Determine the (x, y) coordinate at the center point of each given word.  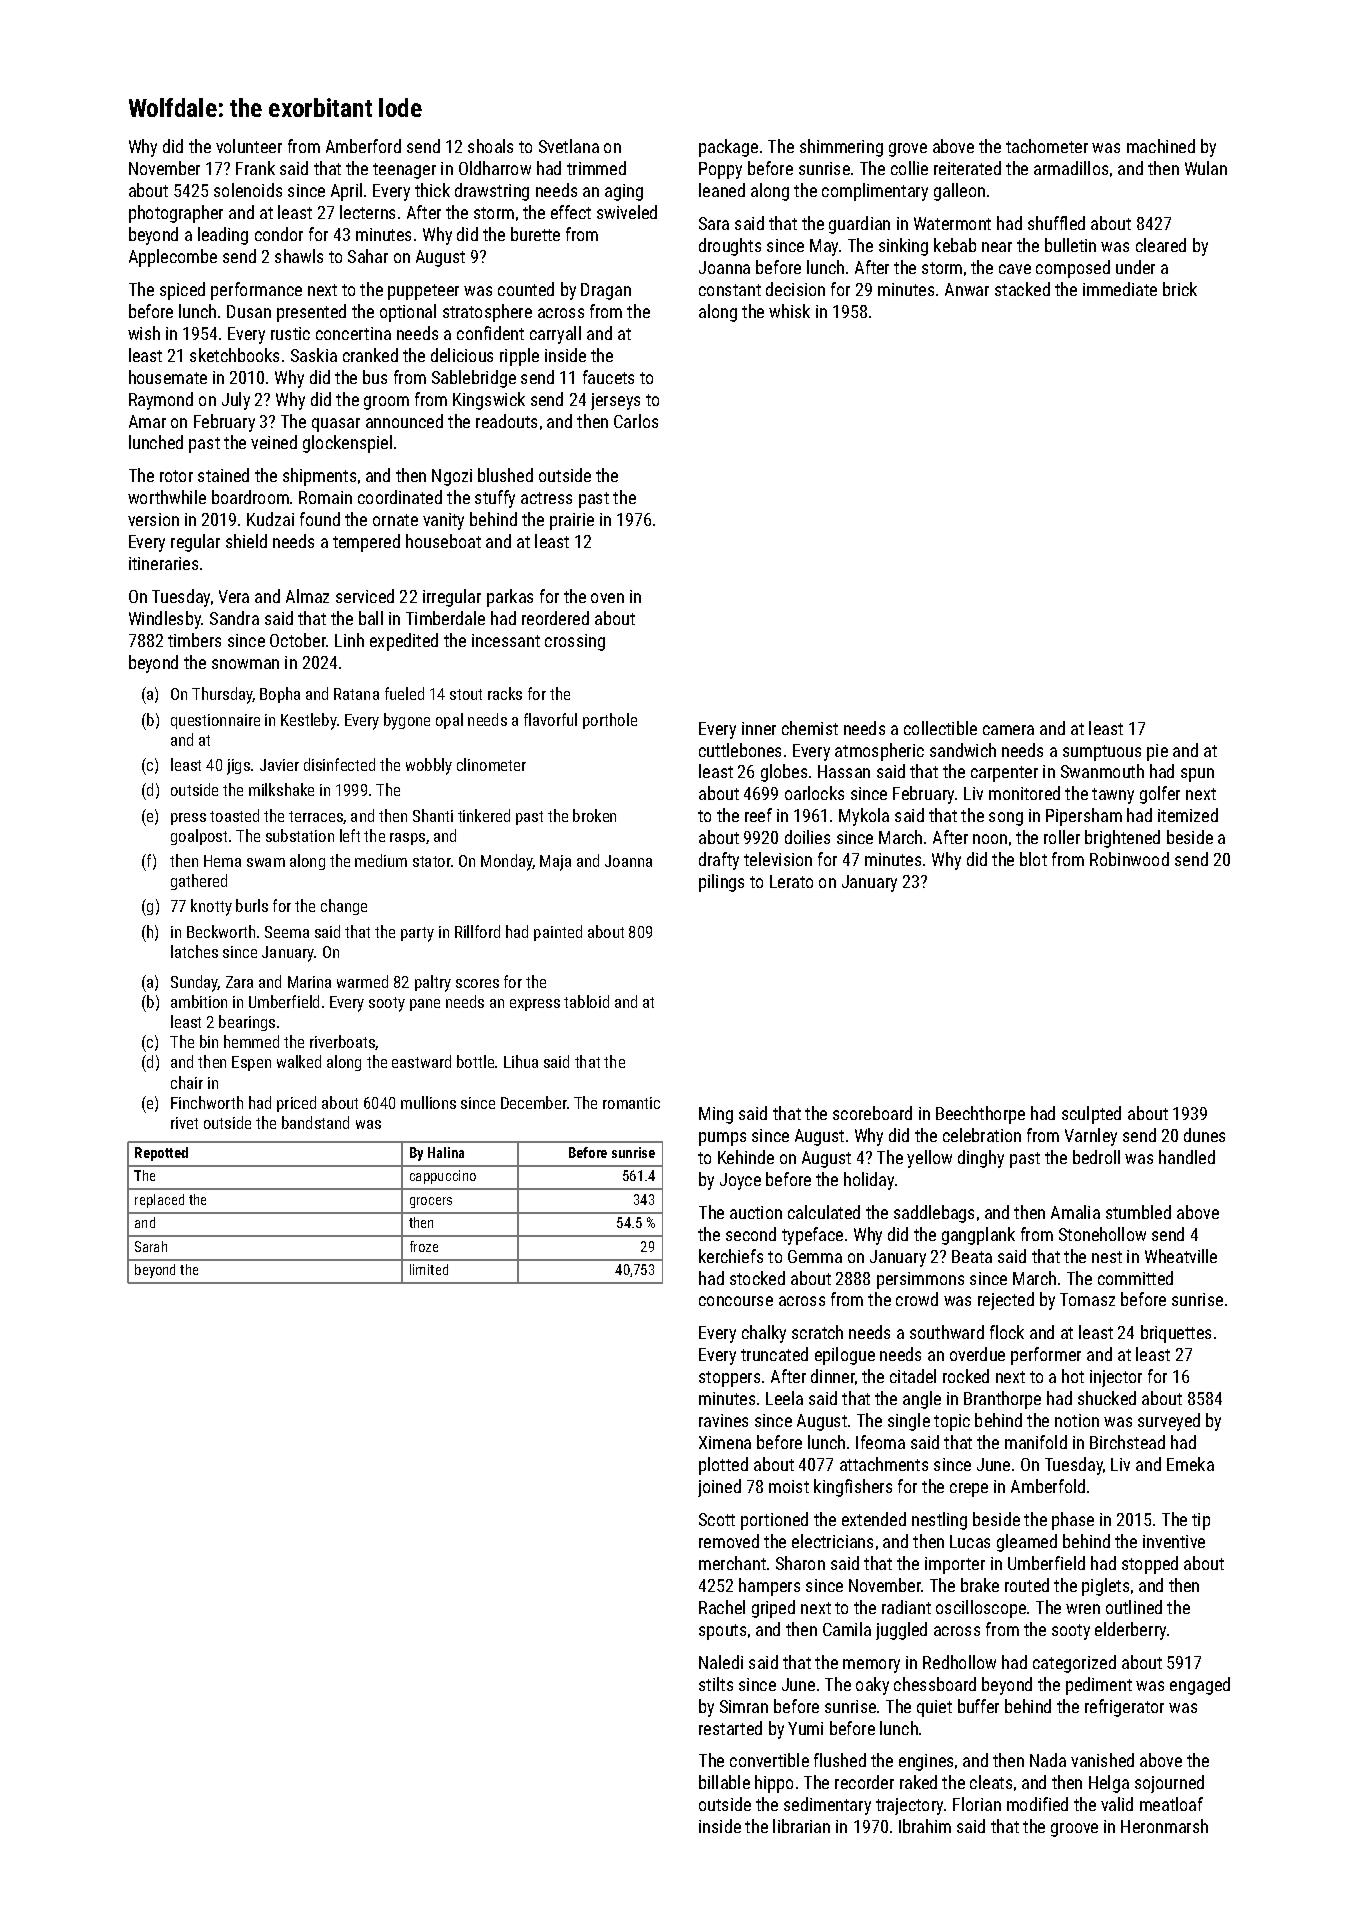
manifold (1036, 1442)
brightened (1122, 839)
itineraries (163, 563)
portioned (774, 1521)
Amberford (363, 146)
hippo (774, 1784)
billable (724, 1782)
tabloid (586, 1001)
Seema (287, 932)
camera (1008, 730)
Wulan (1206, 168)
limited (429, 1269)
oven (607, 598)
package (728, 148)
